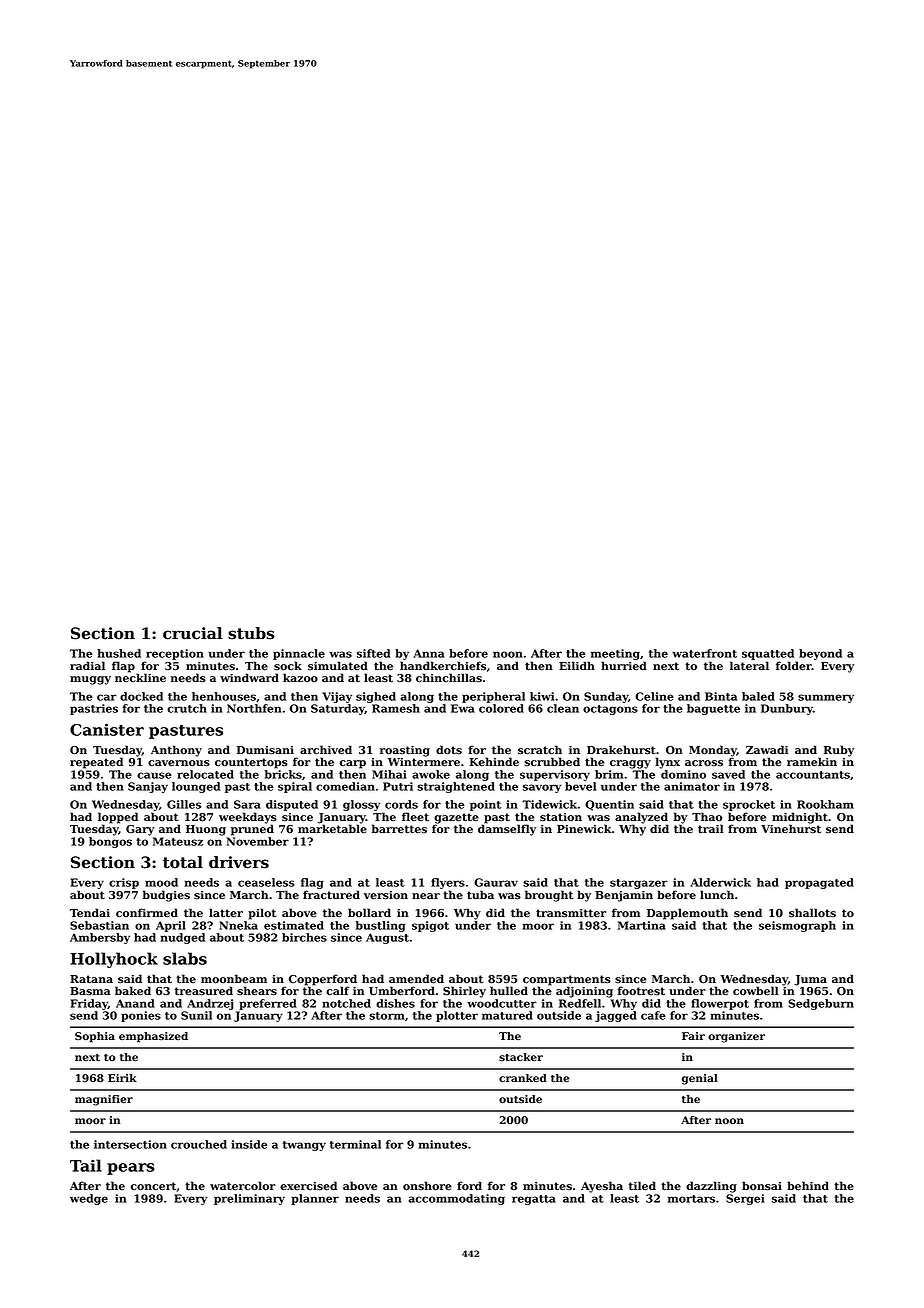 Image resolution: width=924 pixels, height=1308 pixels. I want to click on bongos, so click(110, 842).
